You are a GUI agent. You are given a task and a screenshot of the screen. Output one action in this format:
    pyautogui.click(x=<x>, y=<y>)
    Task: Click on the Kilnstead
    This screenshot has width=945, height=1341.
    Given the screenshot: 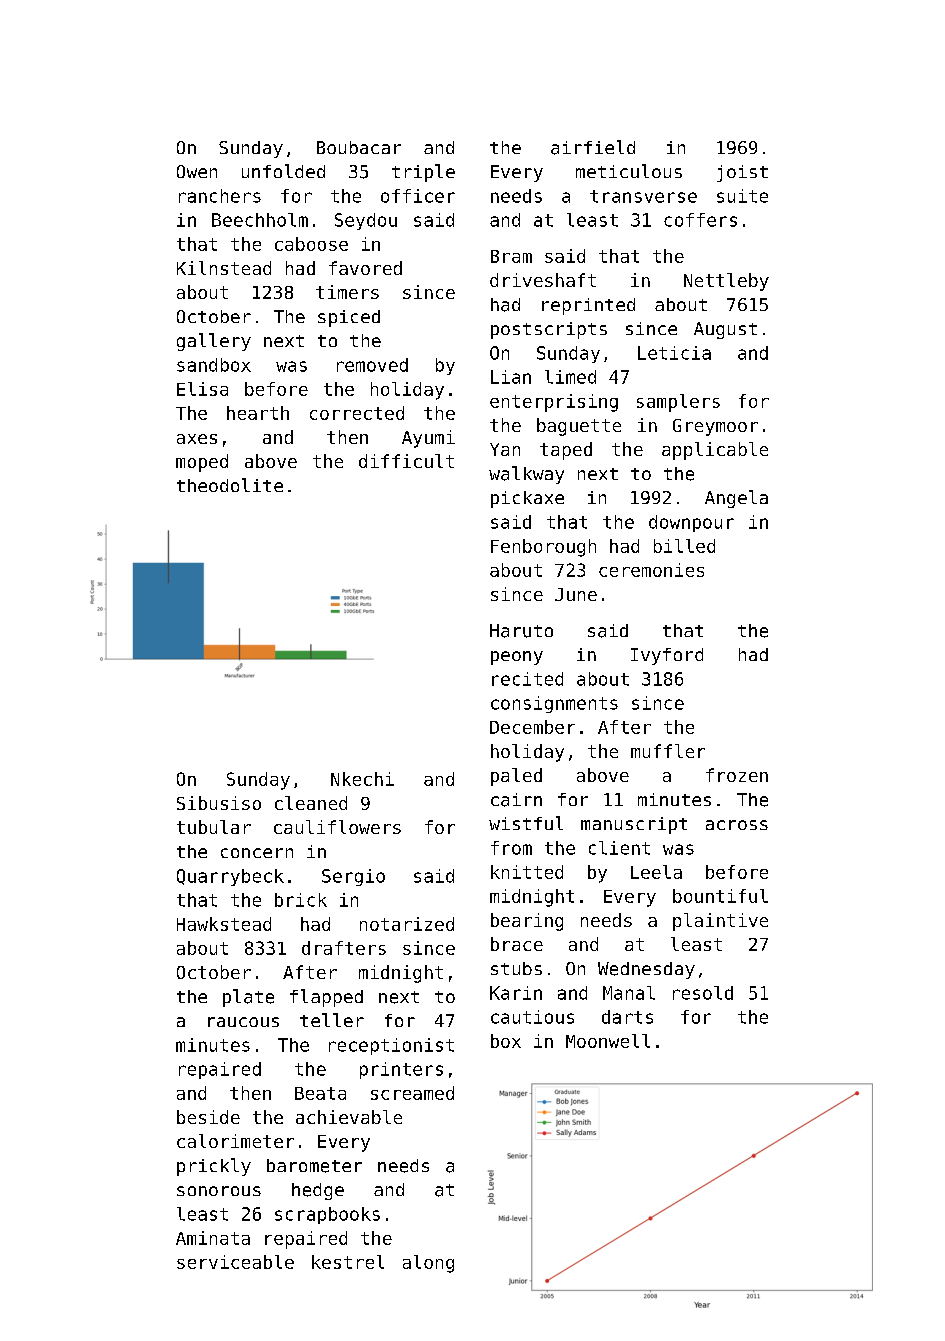 What is the action you would take?
    pyautogui.click(x=224, y=268)
